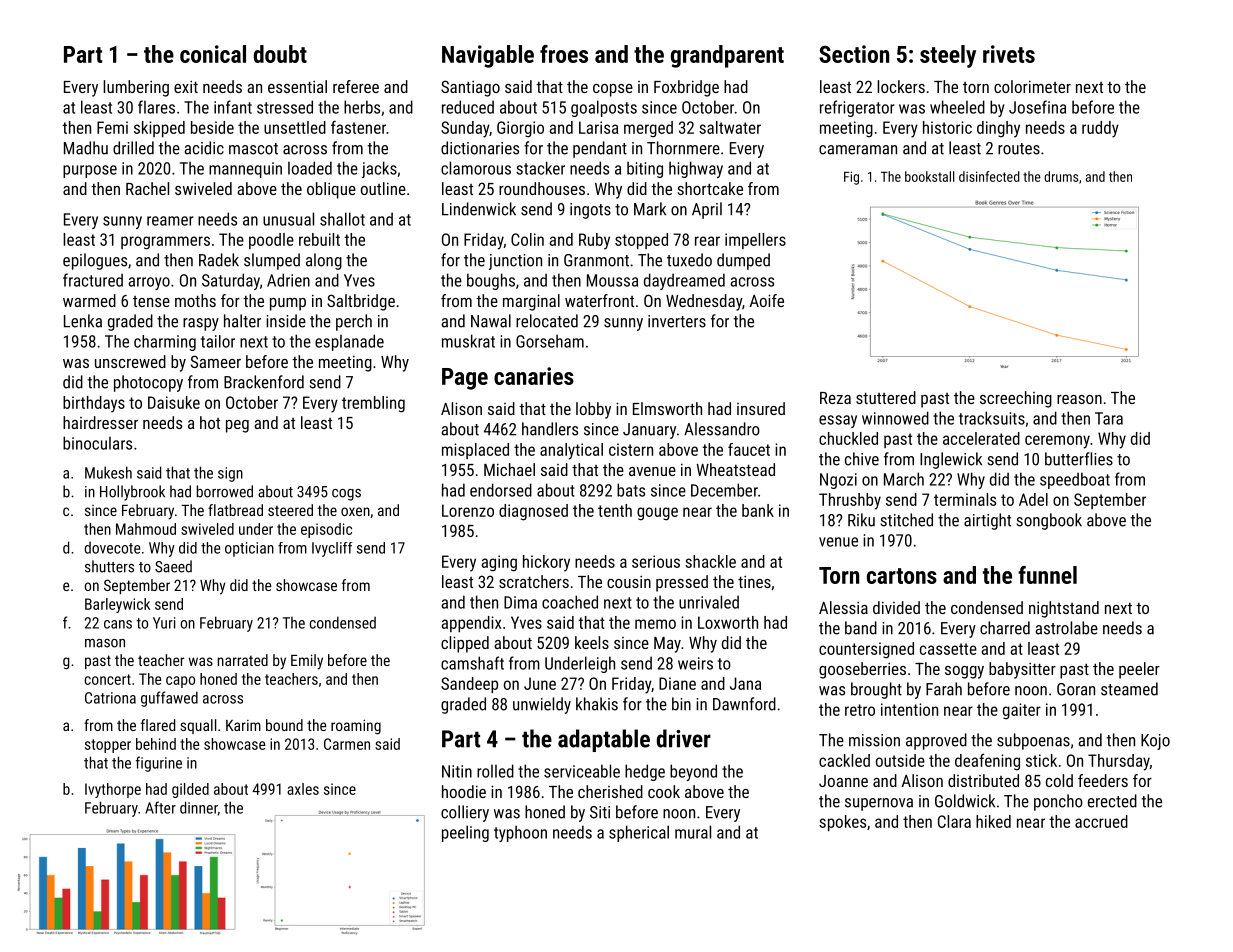  What do you see at coordinates (1079, 459) in the image?
I see `butterflies` at bounding box center [1079, 459].
